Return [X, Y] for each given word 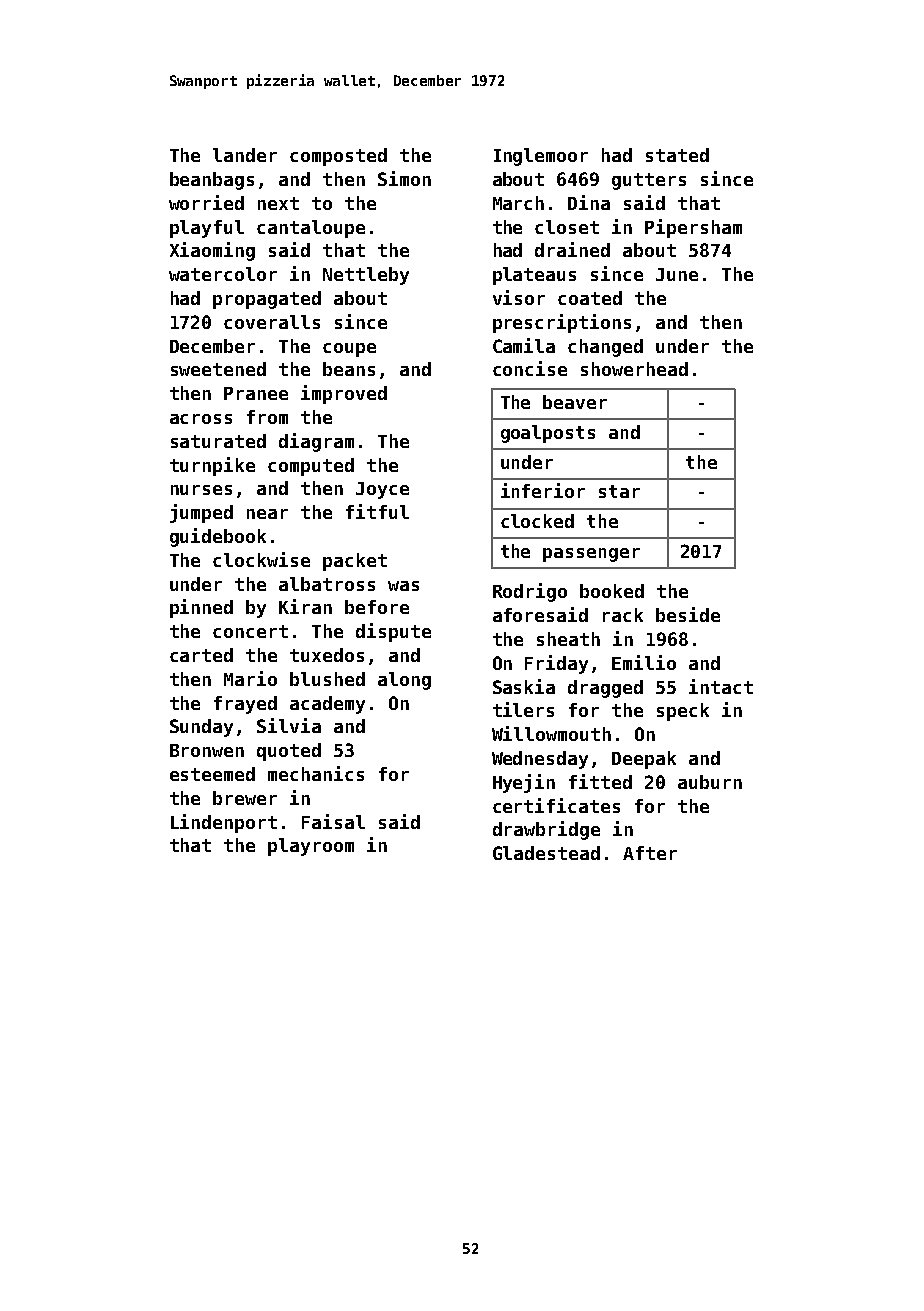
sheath [568, 639]
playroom [311, 847]
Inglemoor [541, 157]
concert [250, 631]
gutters [649, 181]
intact [721, 686]
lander [245, 155]
